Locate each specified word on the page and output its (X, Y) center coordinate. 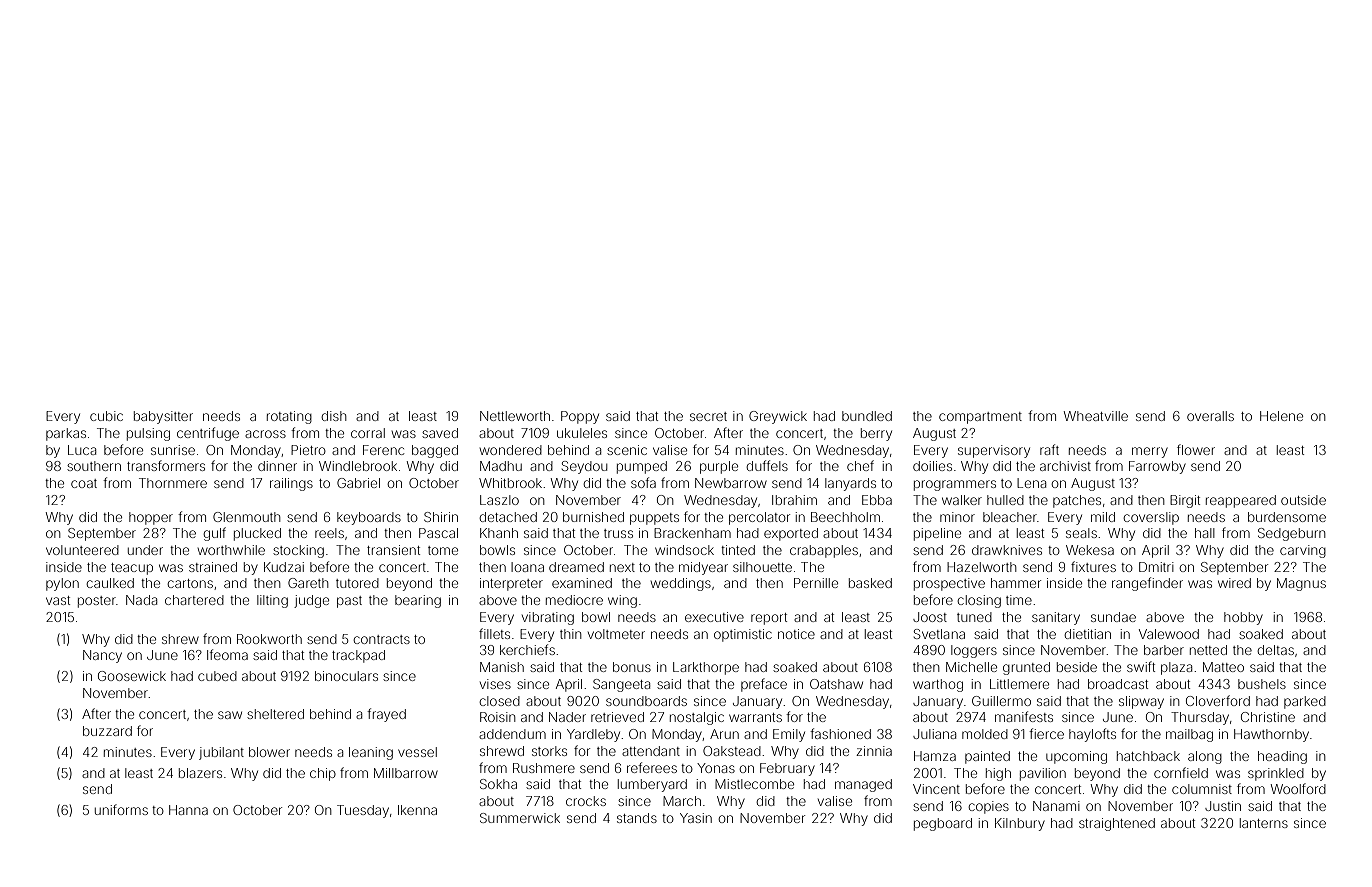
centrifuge (208, 434)
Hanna (188, 810)
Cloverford (1218, 700)
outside (1303, 500)
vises (495, 684)
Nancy (102, 656)
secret (708, 416)
